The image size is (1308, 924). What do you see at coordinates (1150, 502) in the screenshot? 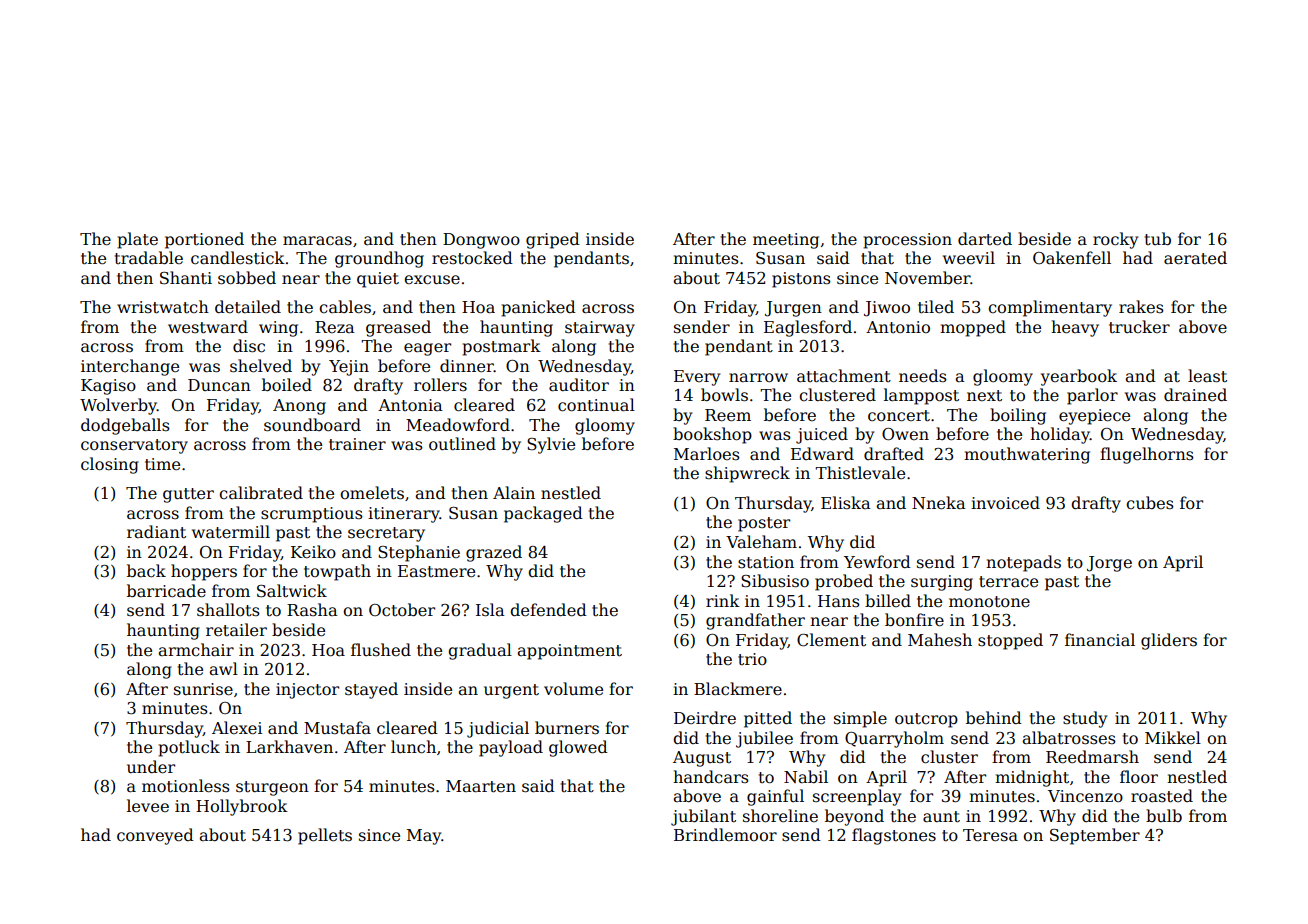
I see `cubes` at bounding box center [1150, 502].
